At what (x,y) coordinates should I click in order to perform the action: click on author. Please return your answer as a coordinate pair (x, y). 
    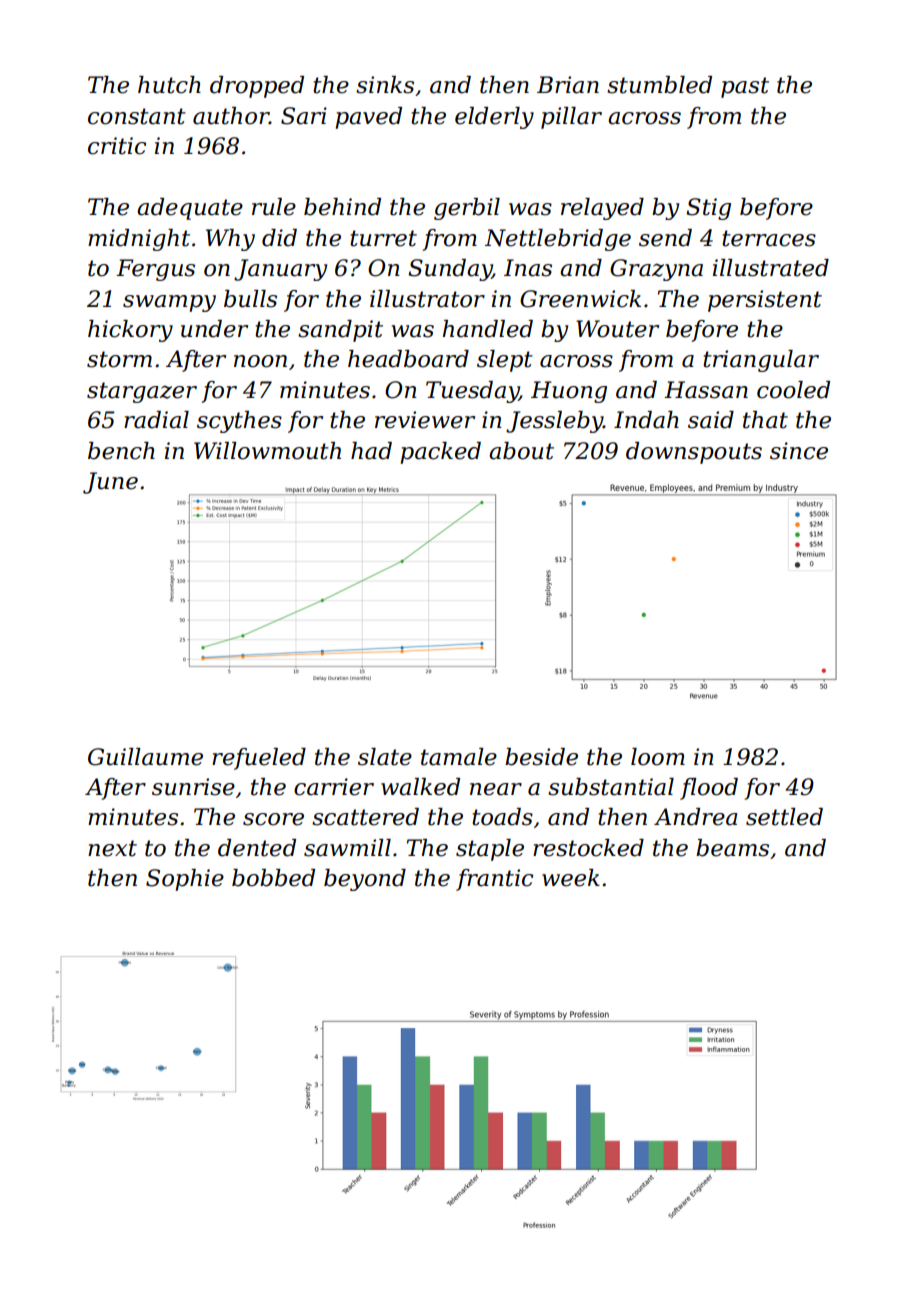
    Looking at the image, I should click on (231, 116).
